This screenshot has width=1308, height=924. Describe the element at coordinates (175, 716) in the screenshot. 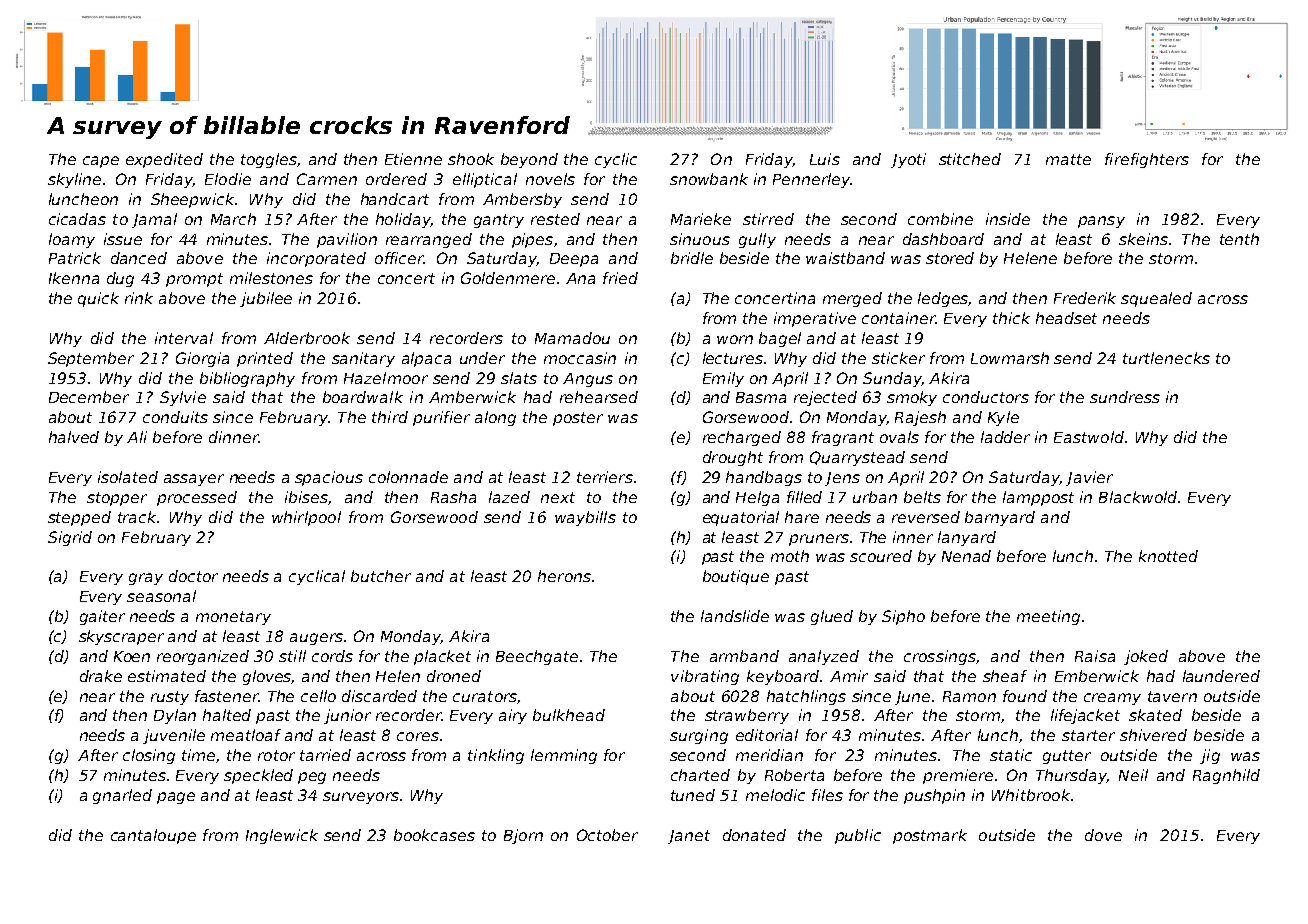

I see `Dylan` at that location.
